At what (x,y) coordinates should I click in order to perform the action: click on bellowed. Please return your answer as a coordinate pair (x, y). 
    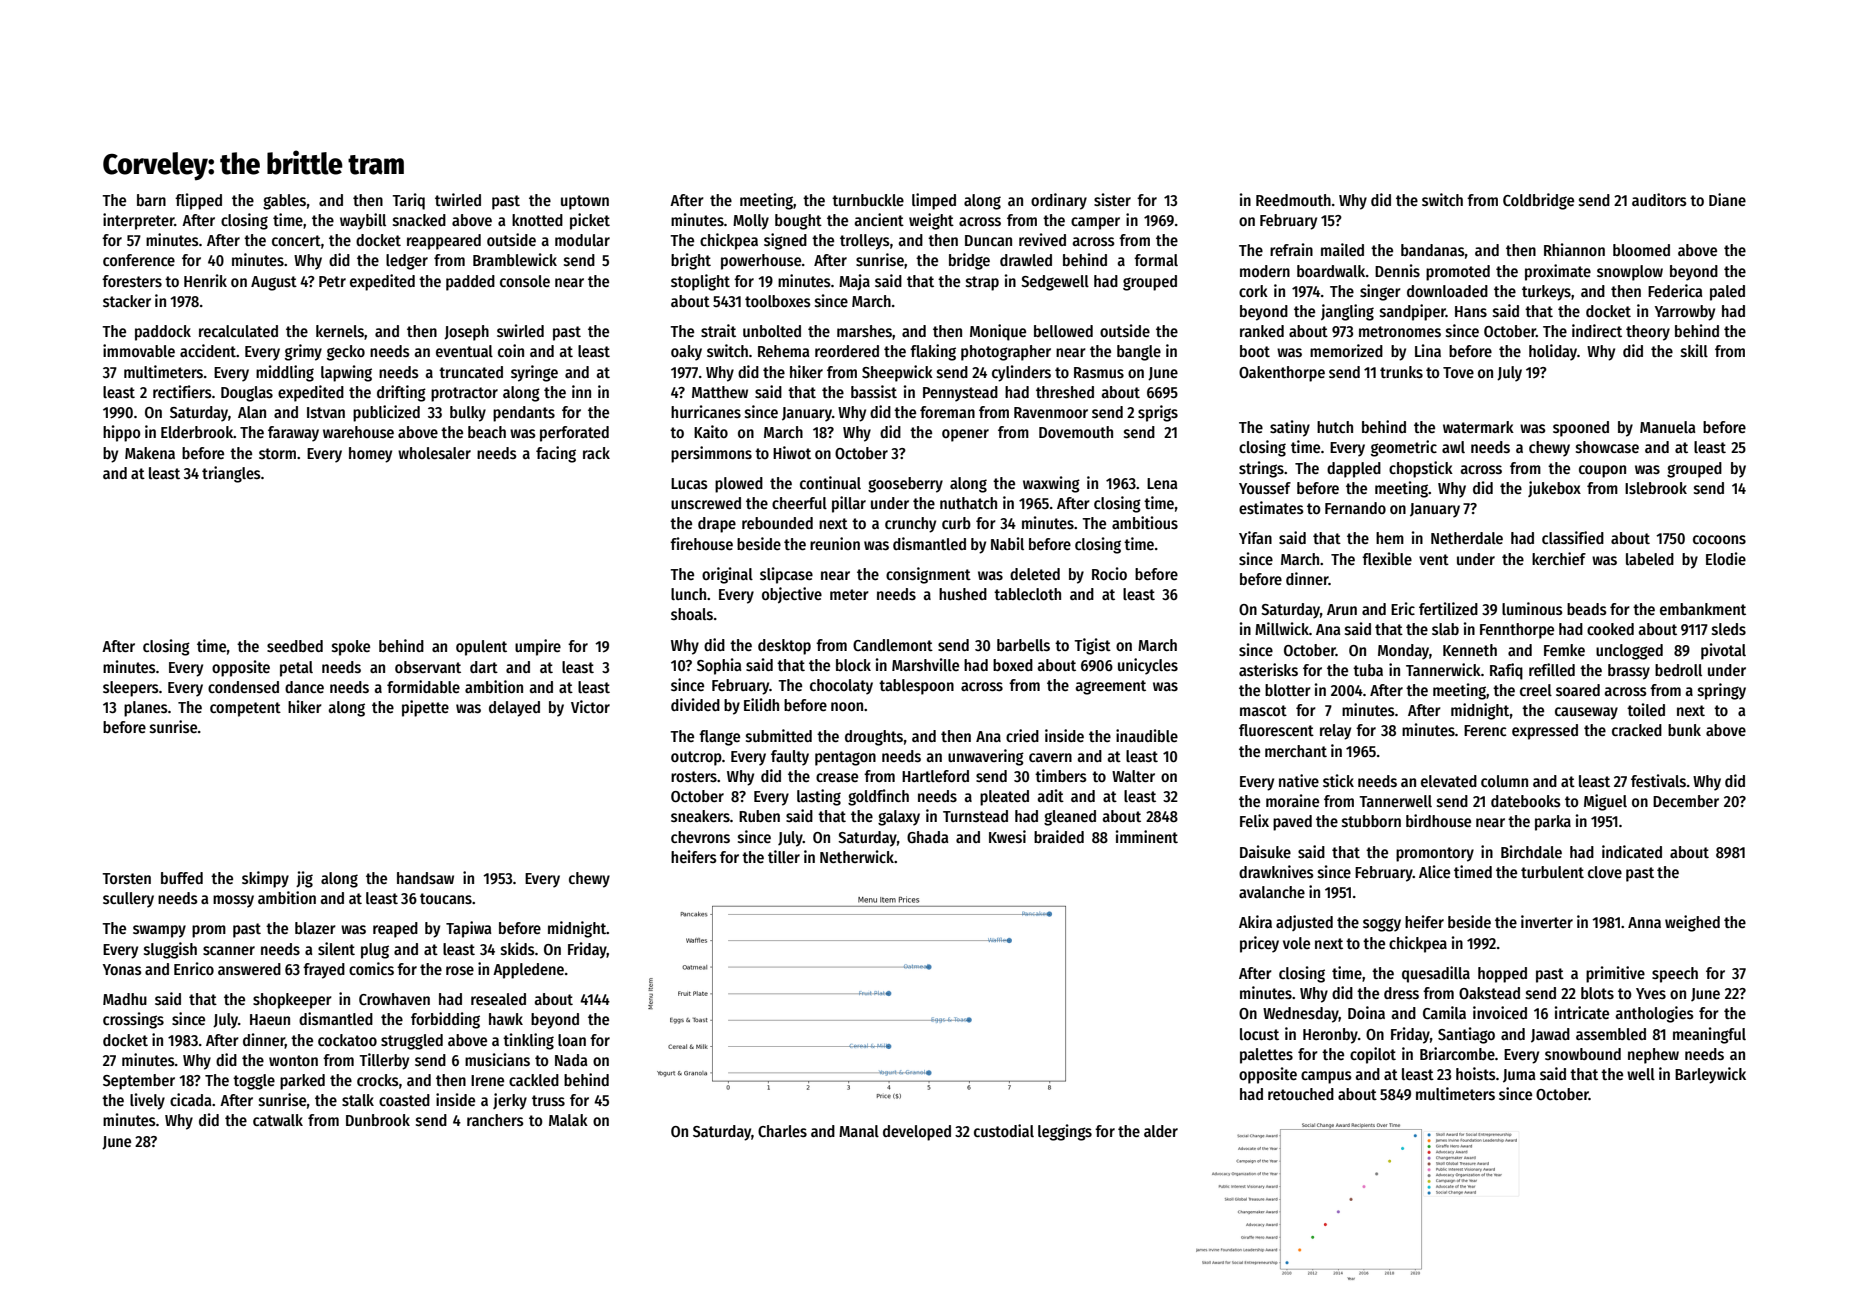
    Looking at the image, I should click on (1063, 331).
